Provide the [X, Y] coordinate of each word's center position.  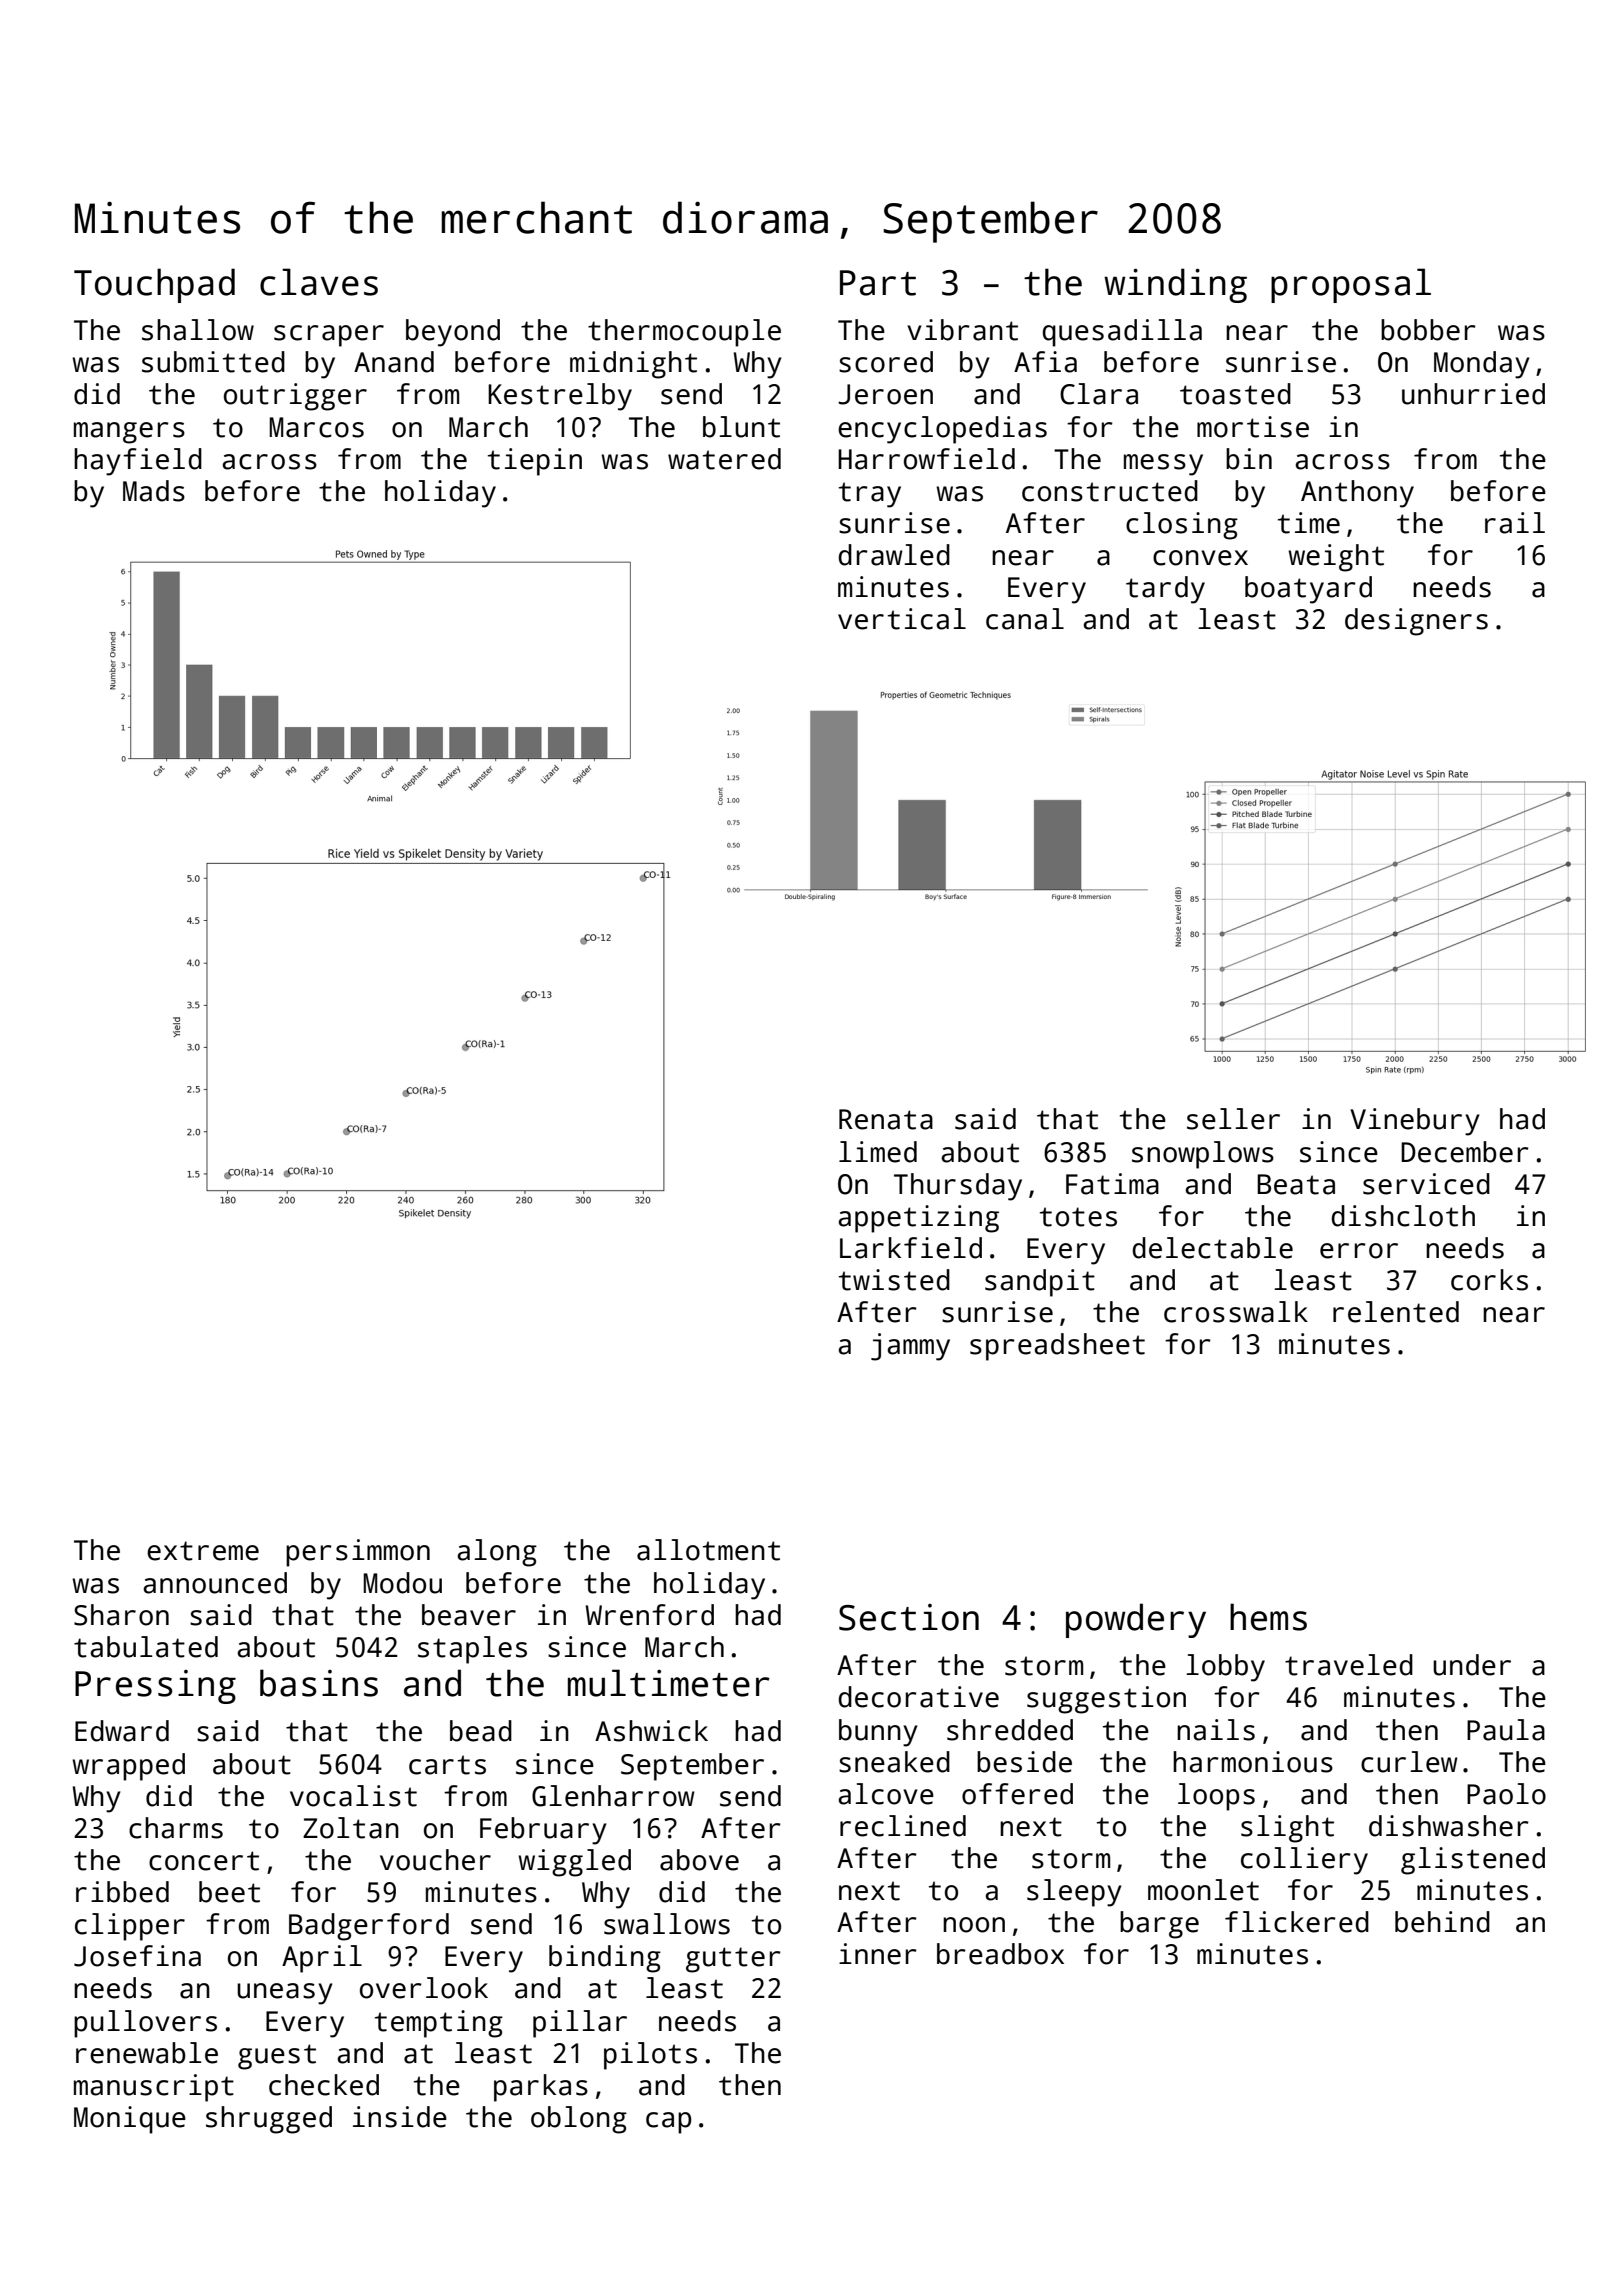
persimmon [358, 1553]
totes [1078, 1217]
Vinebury [1415, 1122]
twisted [894, 1280]
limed [878, 1152]
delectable [1212, 1248]
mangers [129, 433]
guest [277, 2057]
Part [878, 283]
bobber [1428, 330]
